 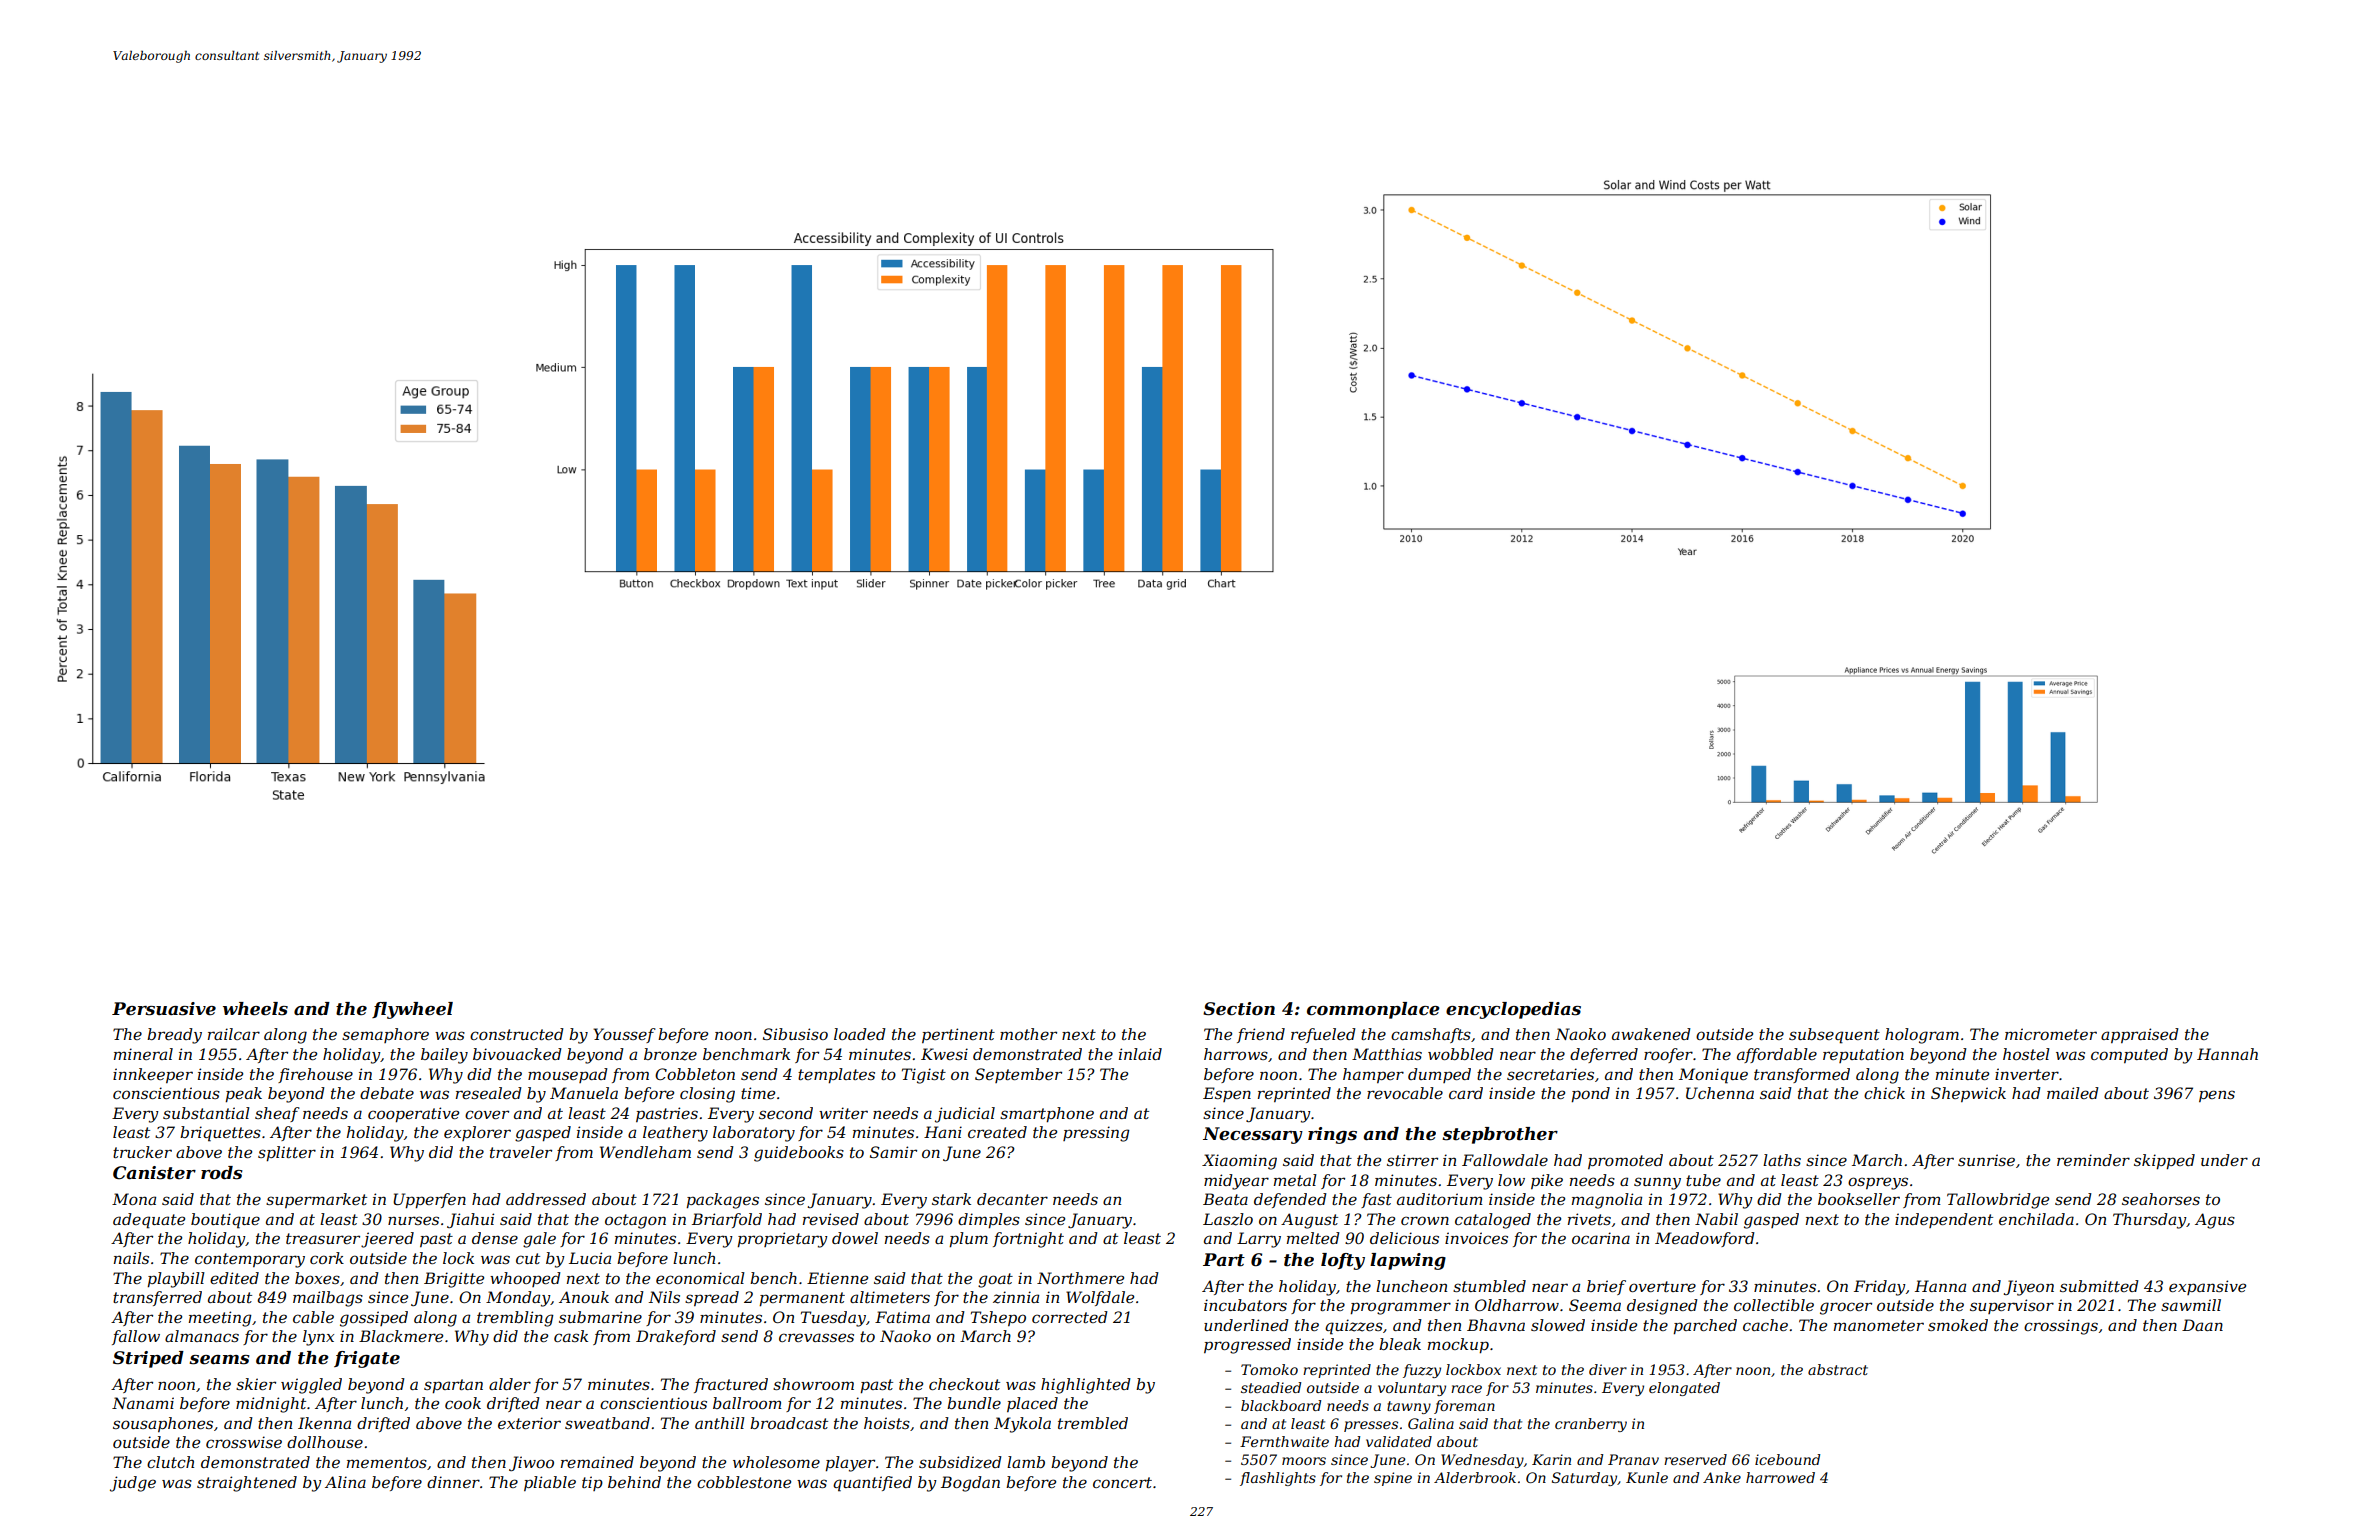 What do you see at coordinates (412, 1010) in the page?
I see `flywheel` at bounding box center [412, 1010].
